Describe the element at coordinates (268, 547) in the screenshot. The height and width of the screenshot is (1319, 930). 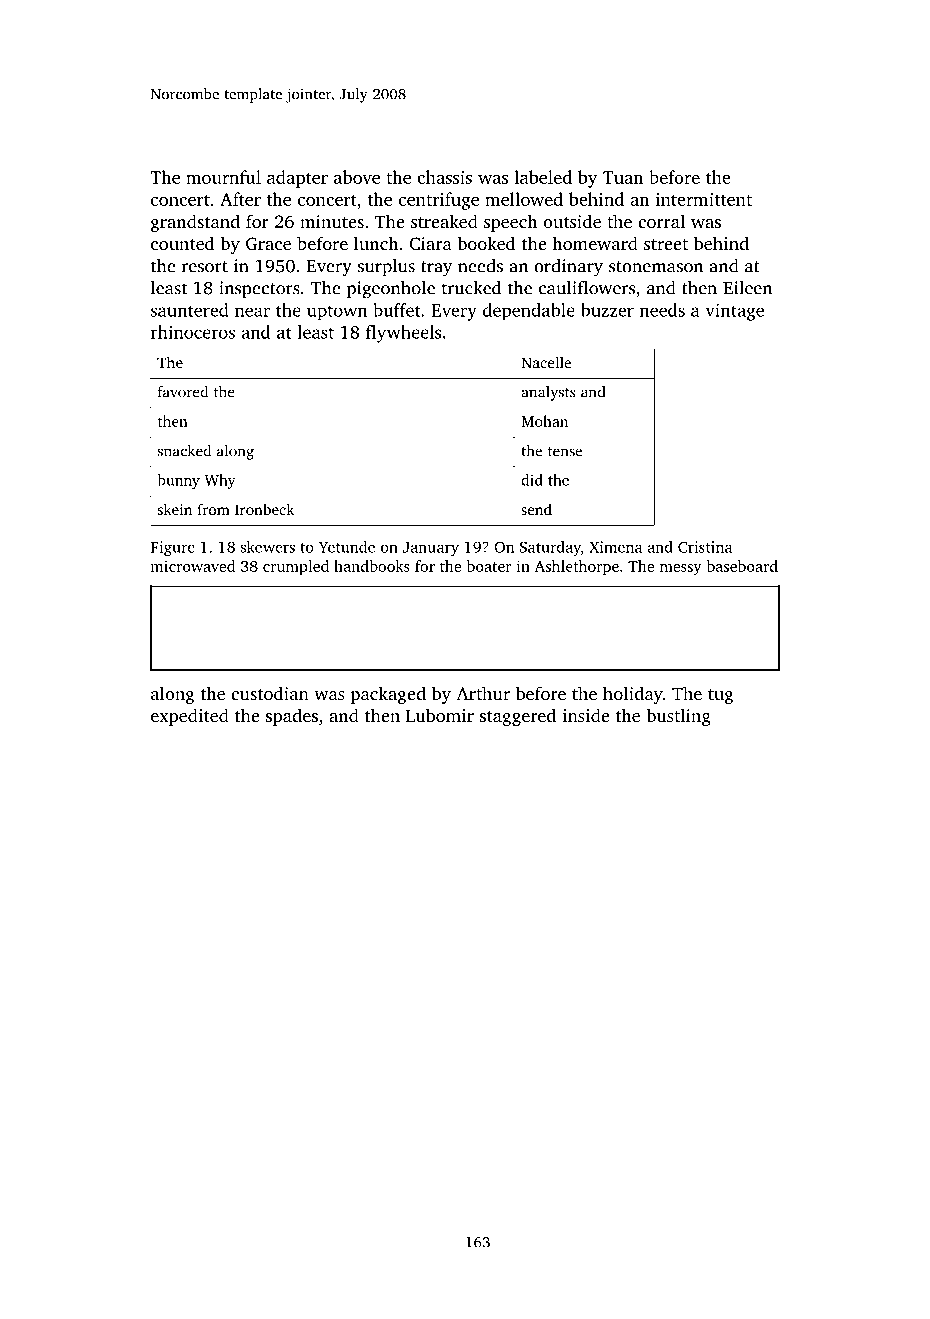
I see `skewers` at that location.
